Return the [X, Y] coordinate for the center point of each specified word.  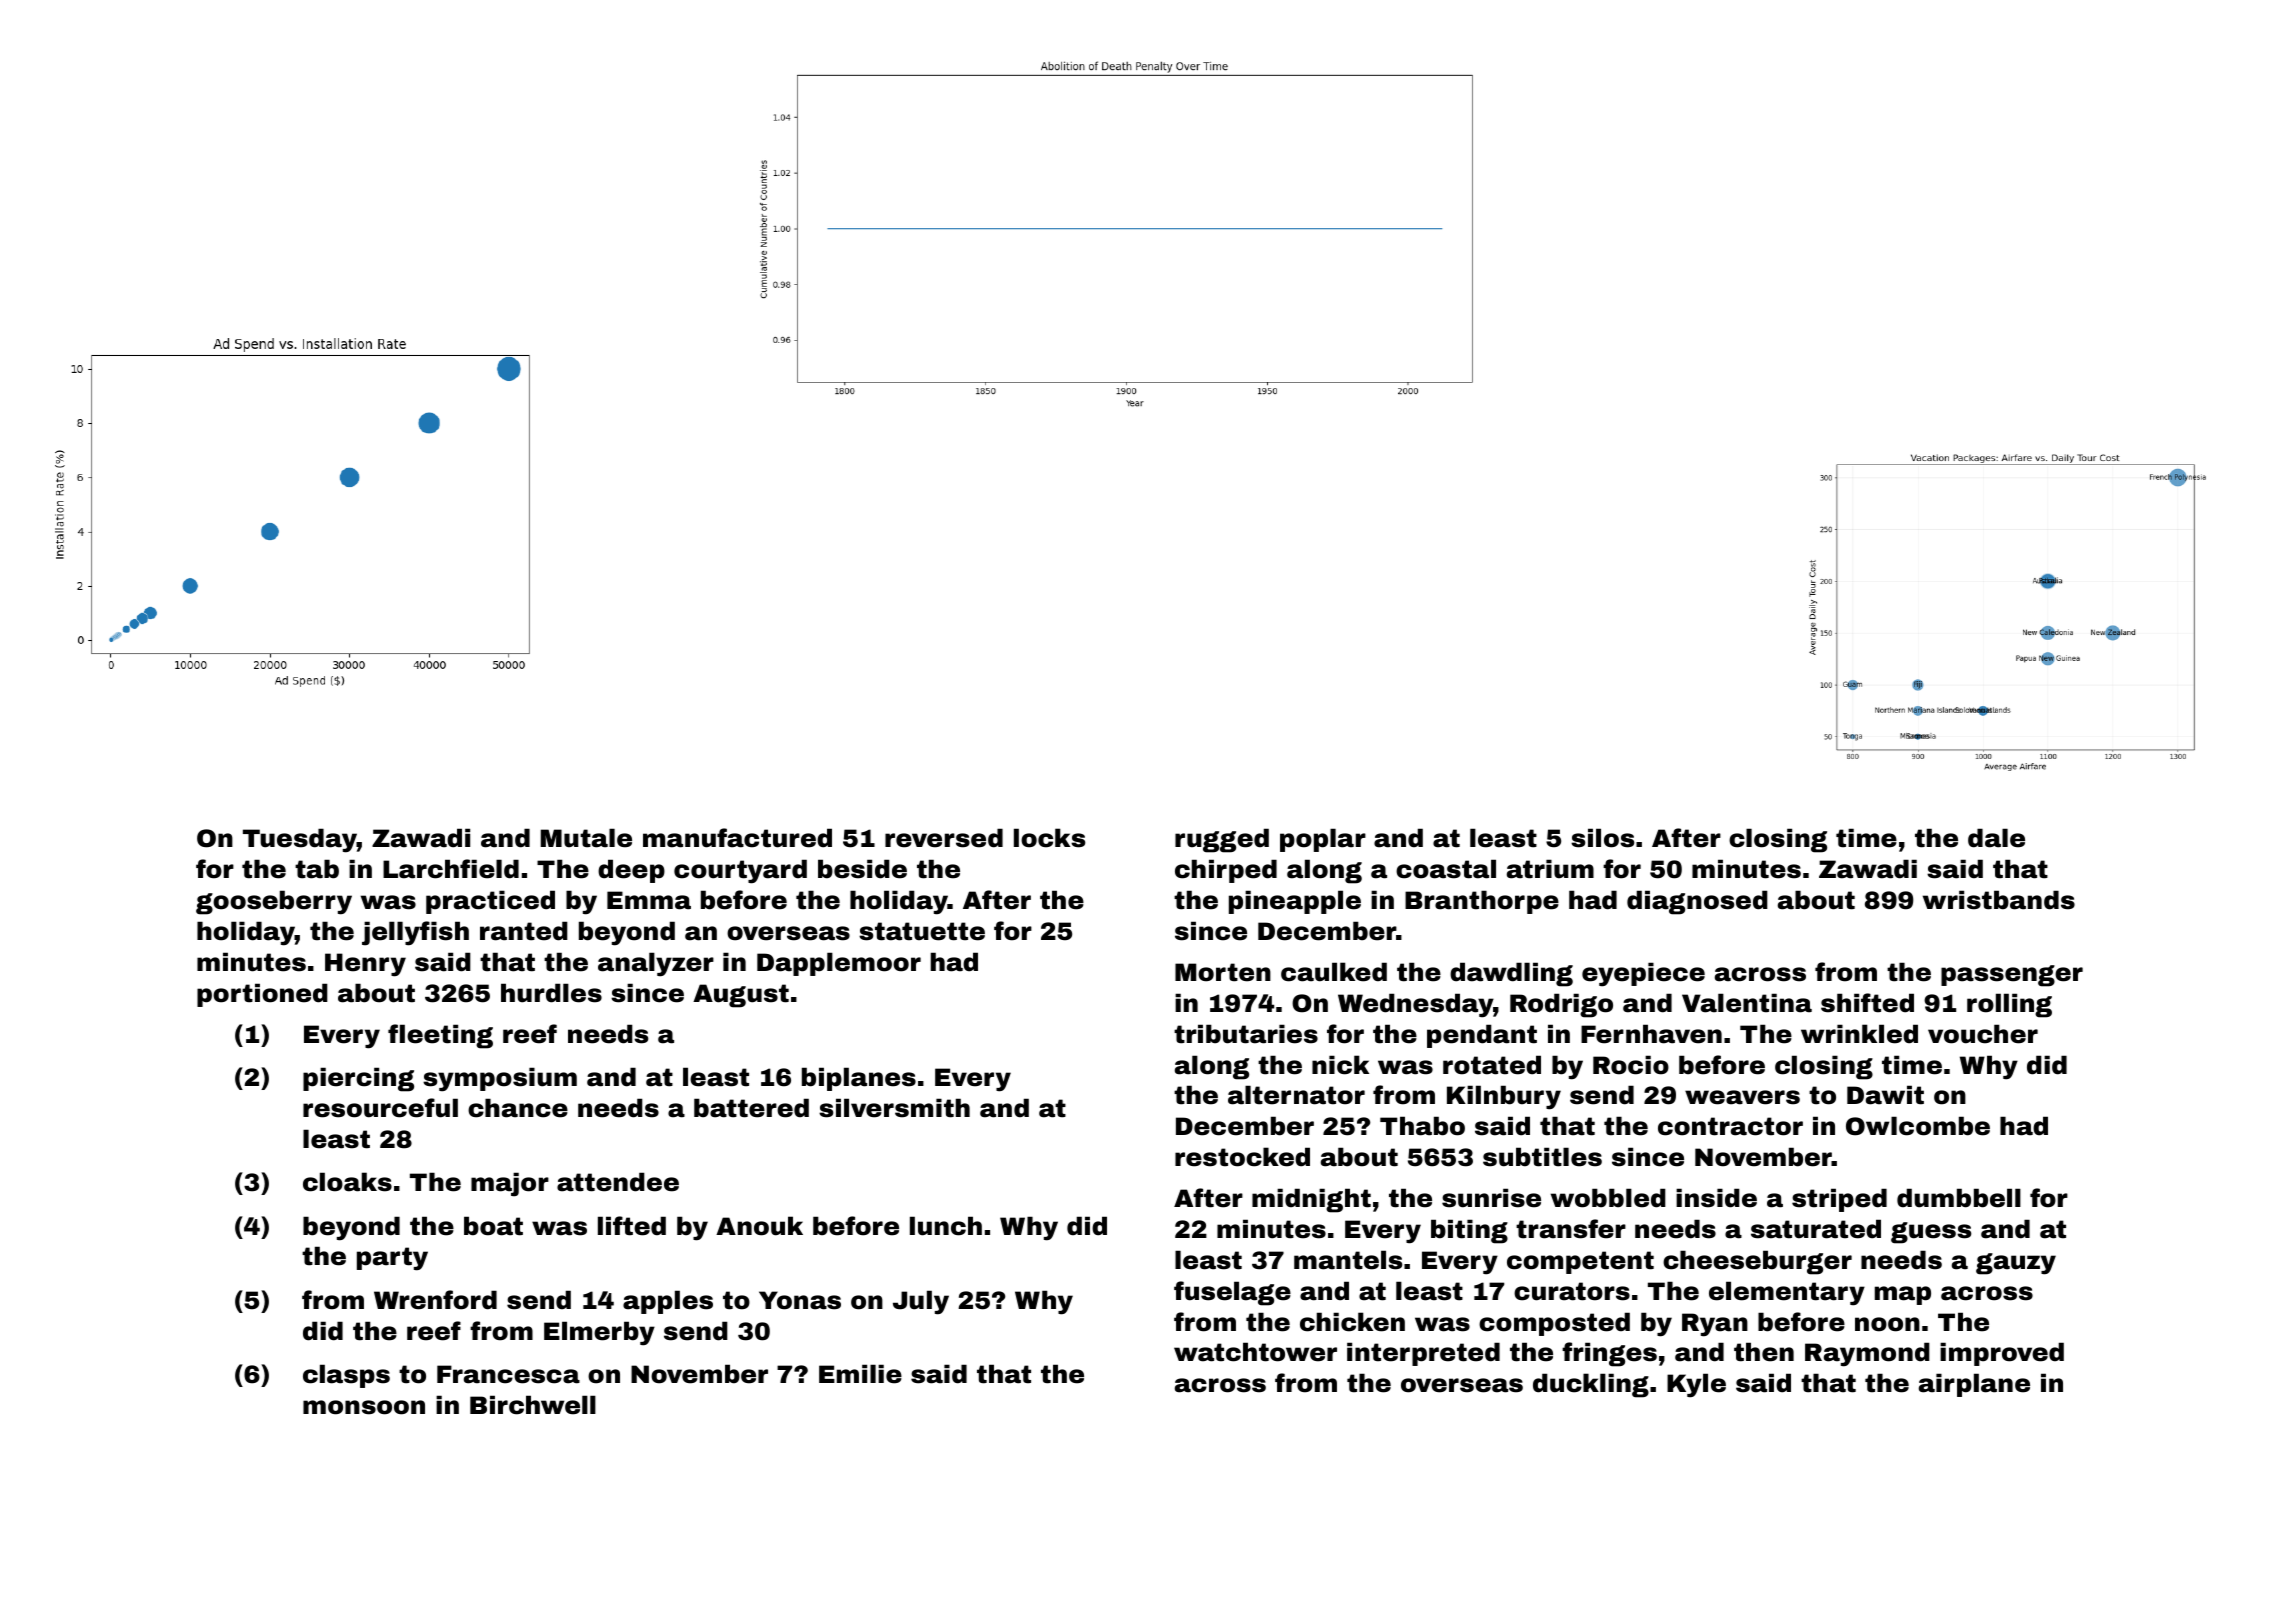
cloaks [347, 1182]
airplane [1974, 1385]
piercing [358, 1079]
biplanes [859, 1079]
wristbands [1999, 900]
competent [1580, 1262]
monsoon [364, 1407]
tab [317, 869]
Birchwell [533, 1405]
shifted [1867, 1003]
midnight [1311, 1200]
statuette [922, 931]
